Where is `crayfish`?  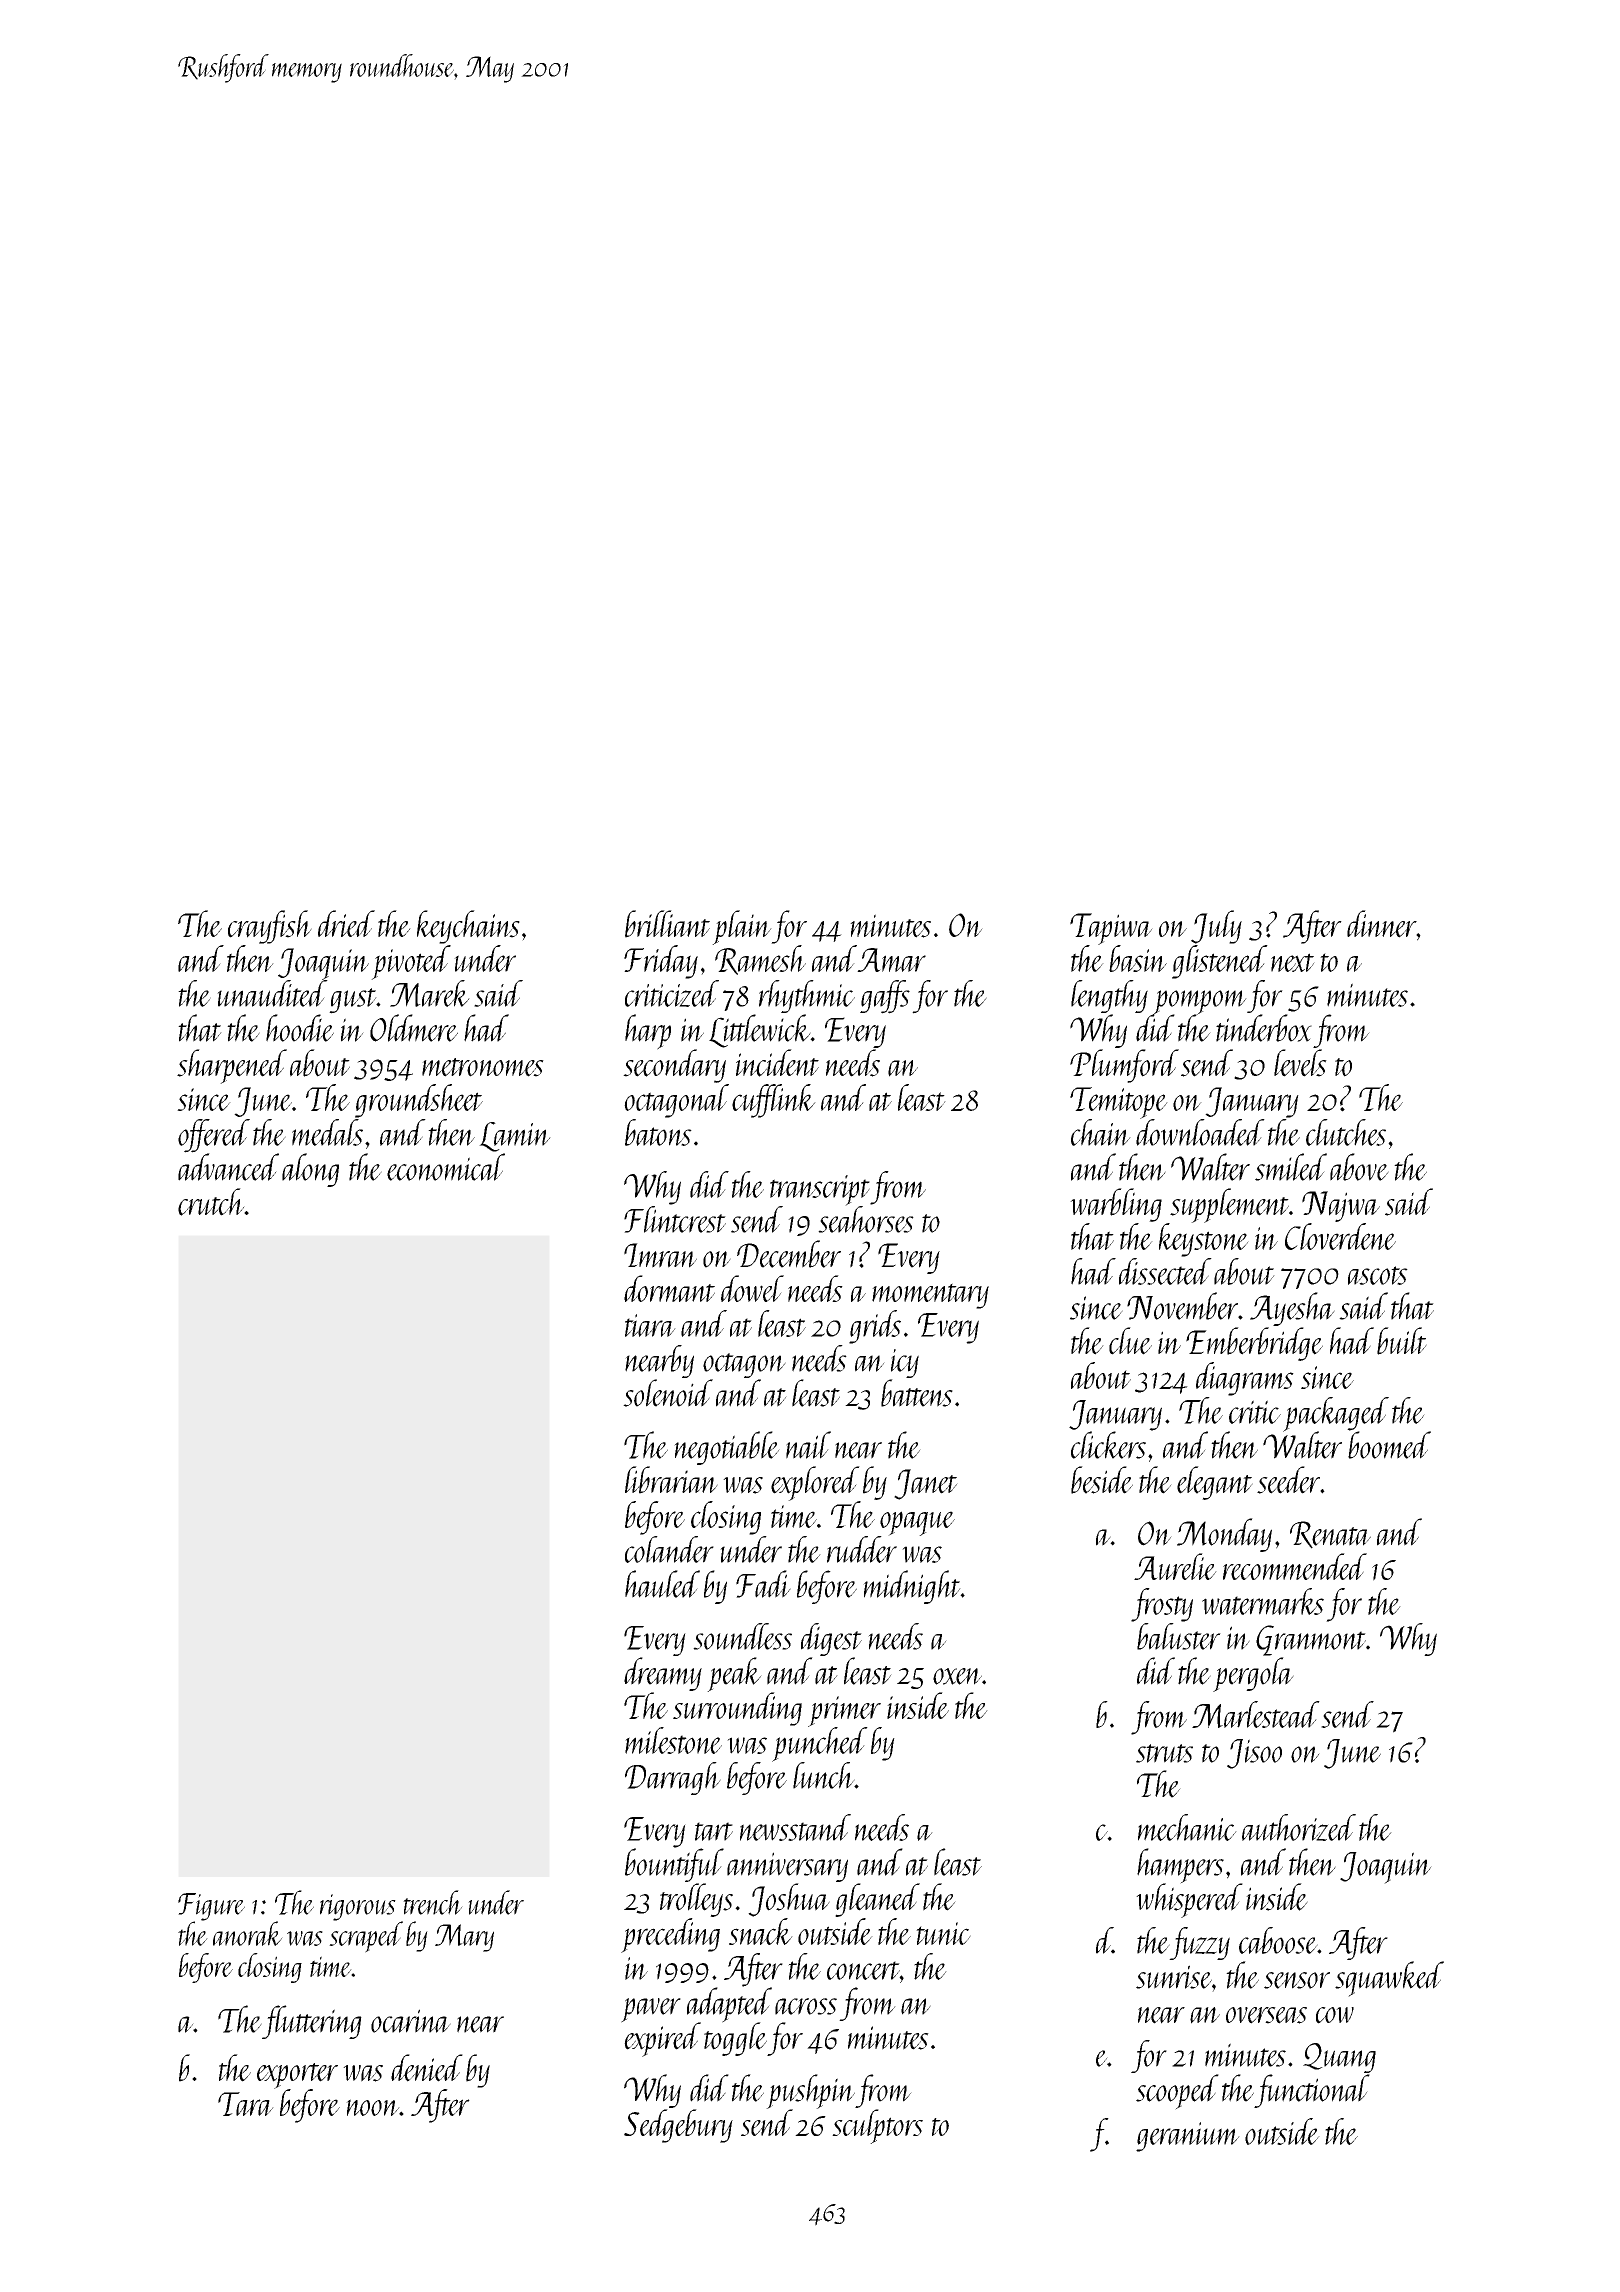
crayfish is located at coordinates (270, 927).
